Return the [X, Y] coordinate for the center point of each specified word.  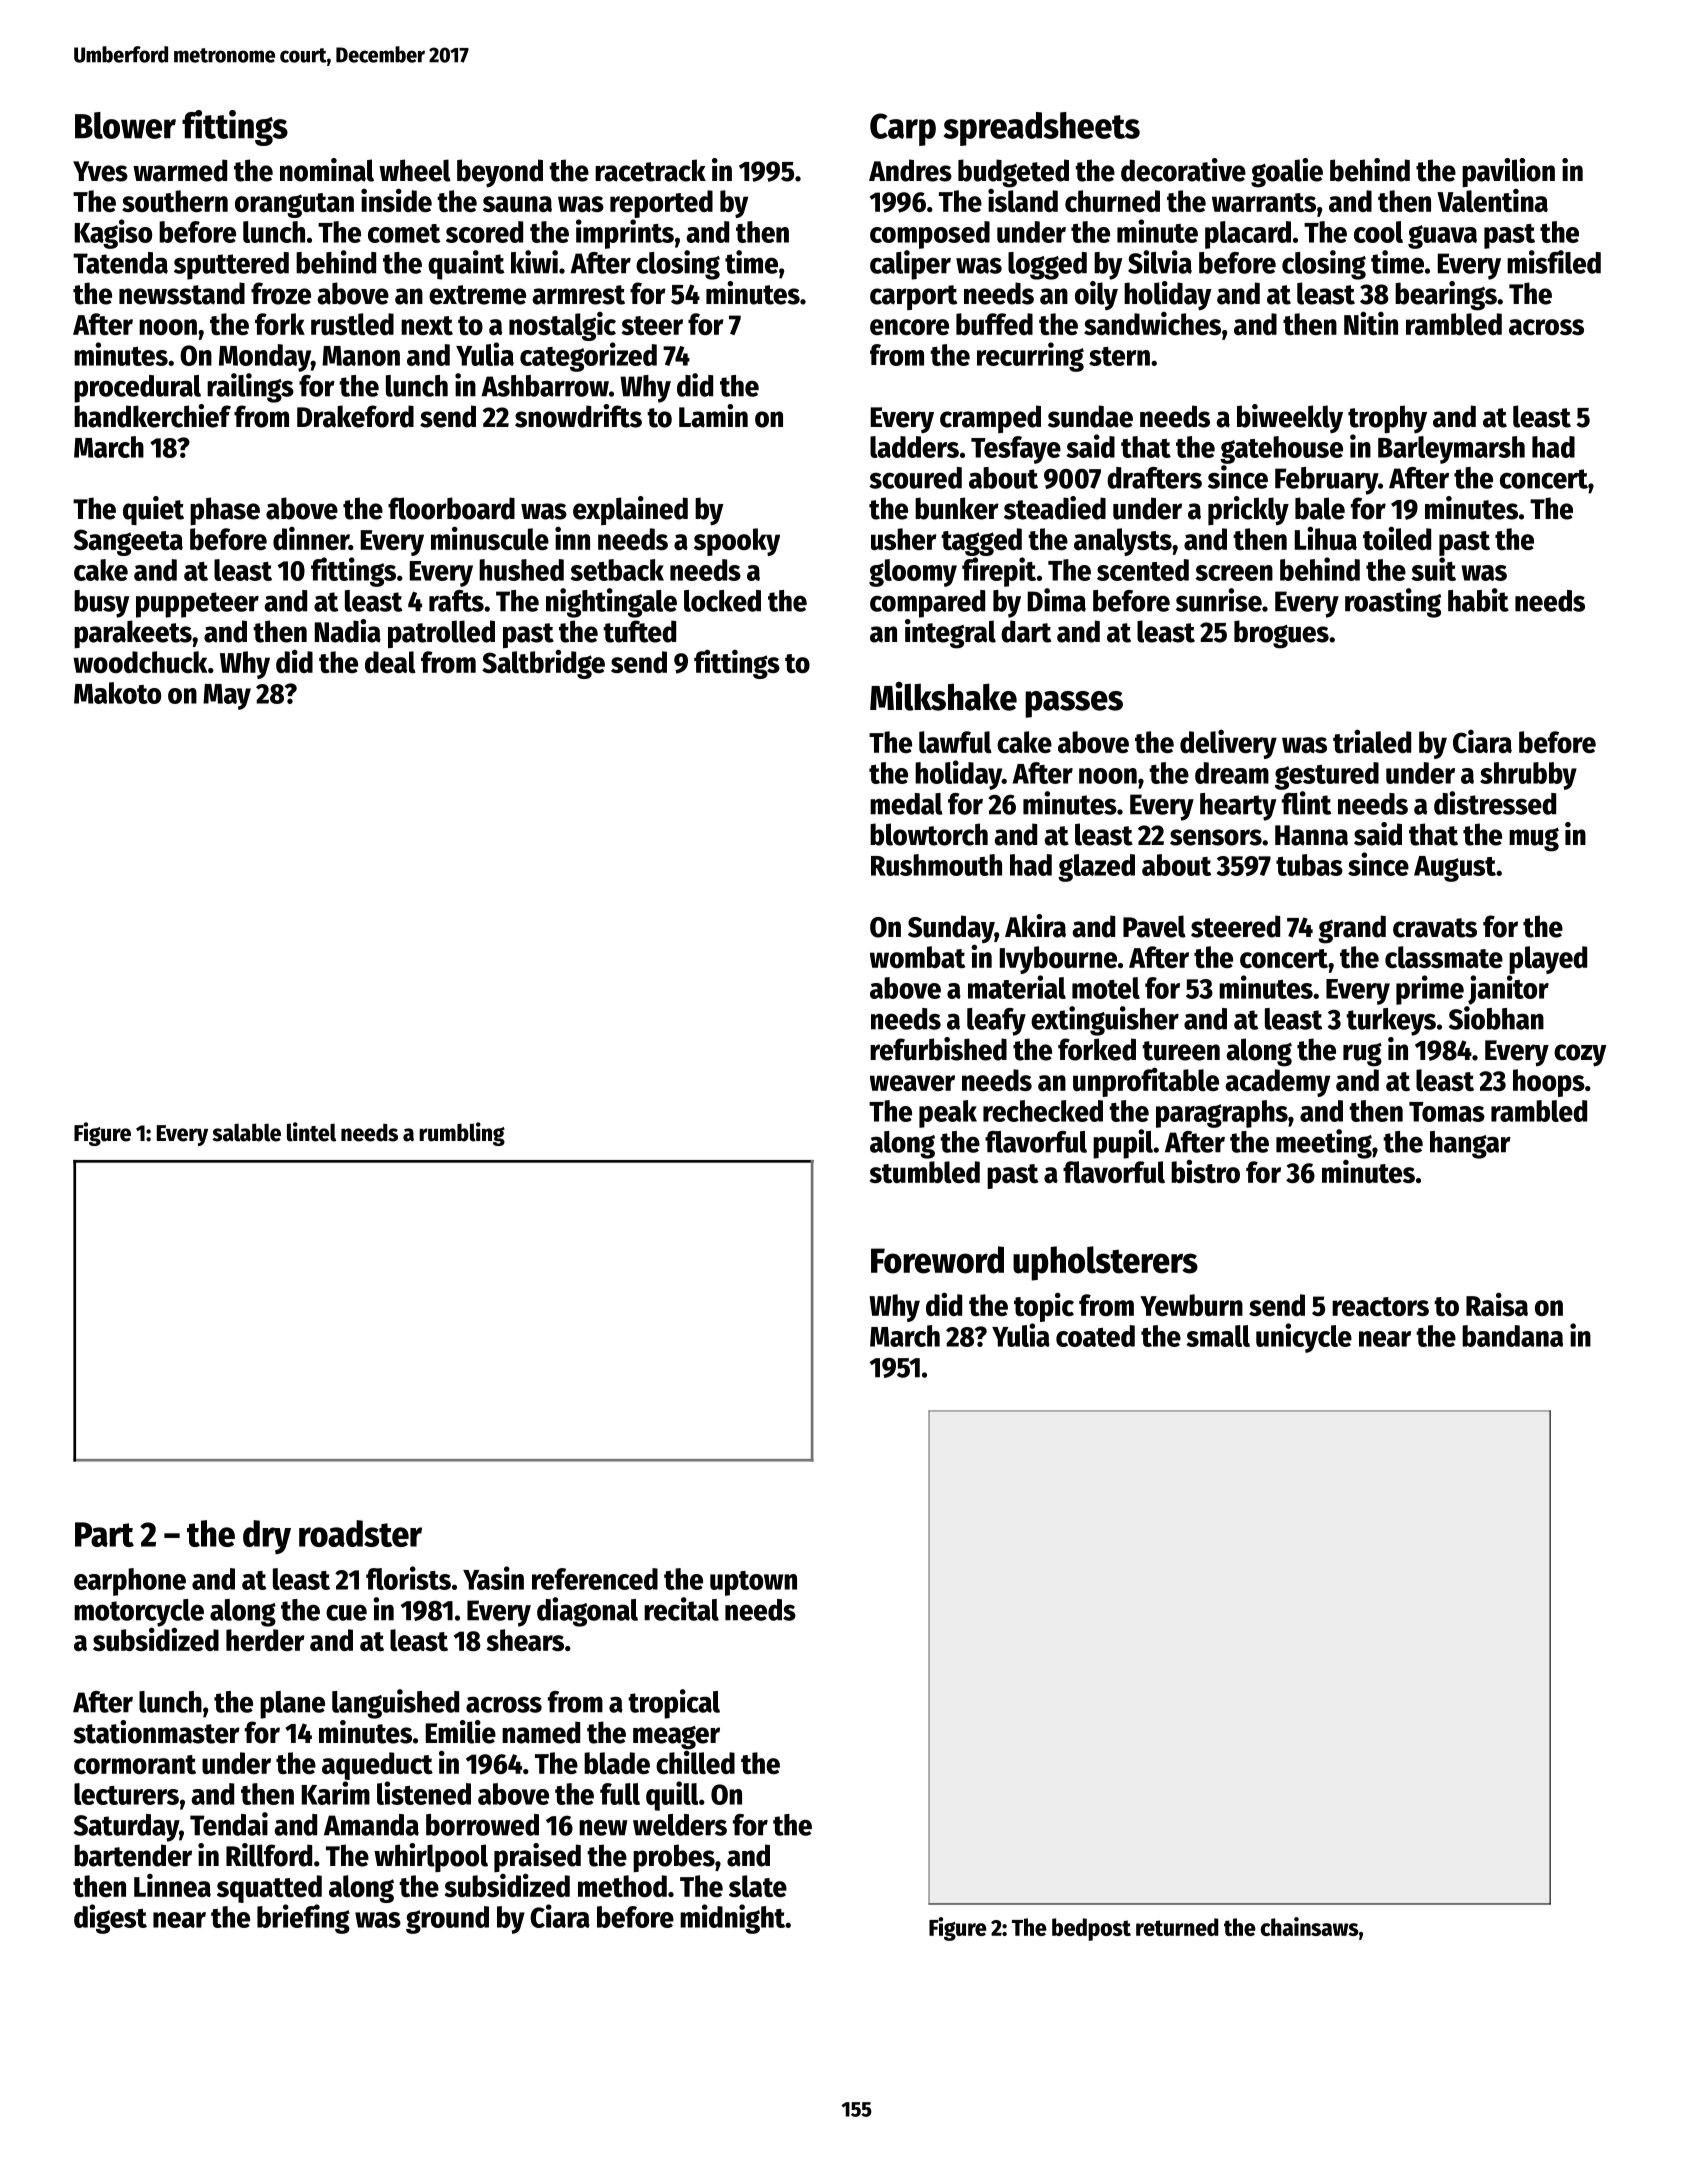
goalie [1287, 173]
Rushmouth [936, 865]
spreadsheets [1042, 129]
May [227, 697]
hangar [1470, 1145]
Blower [125, 125]
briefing [303, 1919]
